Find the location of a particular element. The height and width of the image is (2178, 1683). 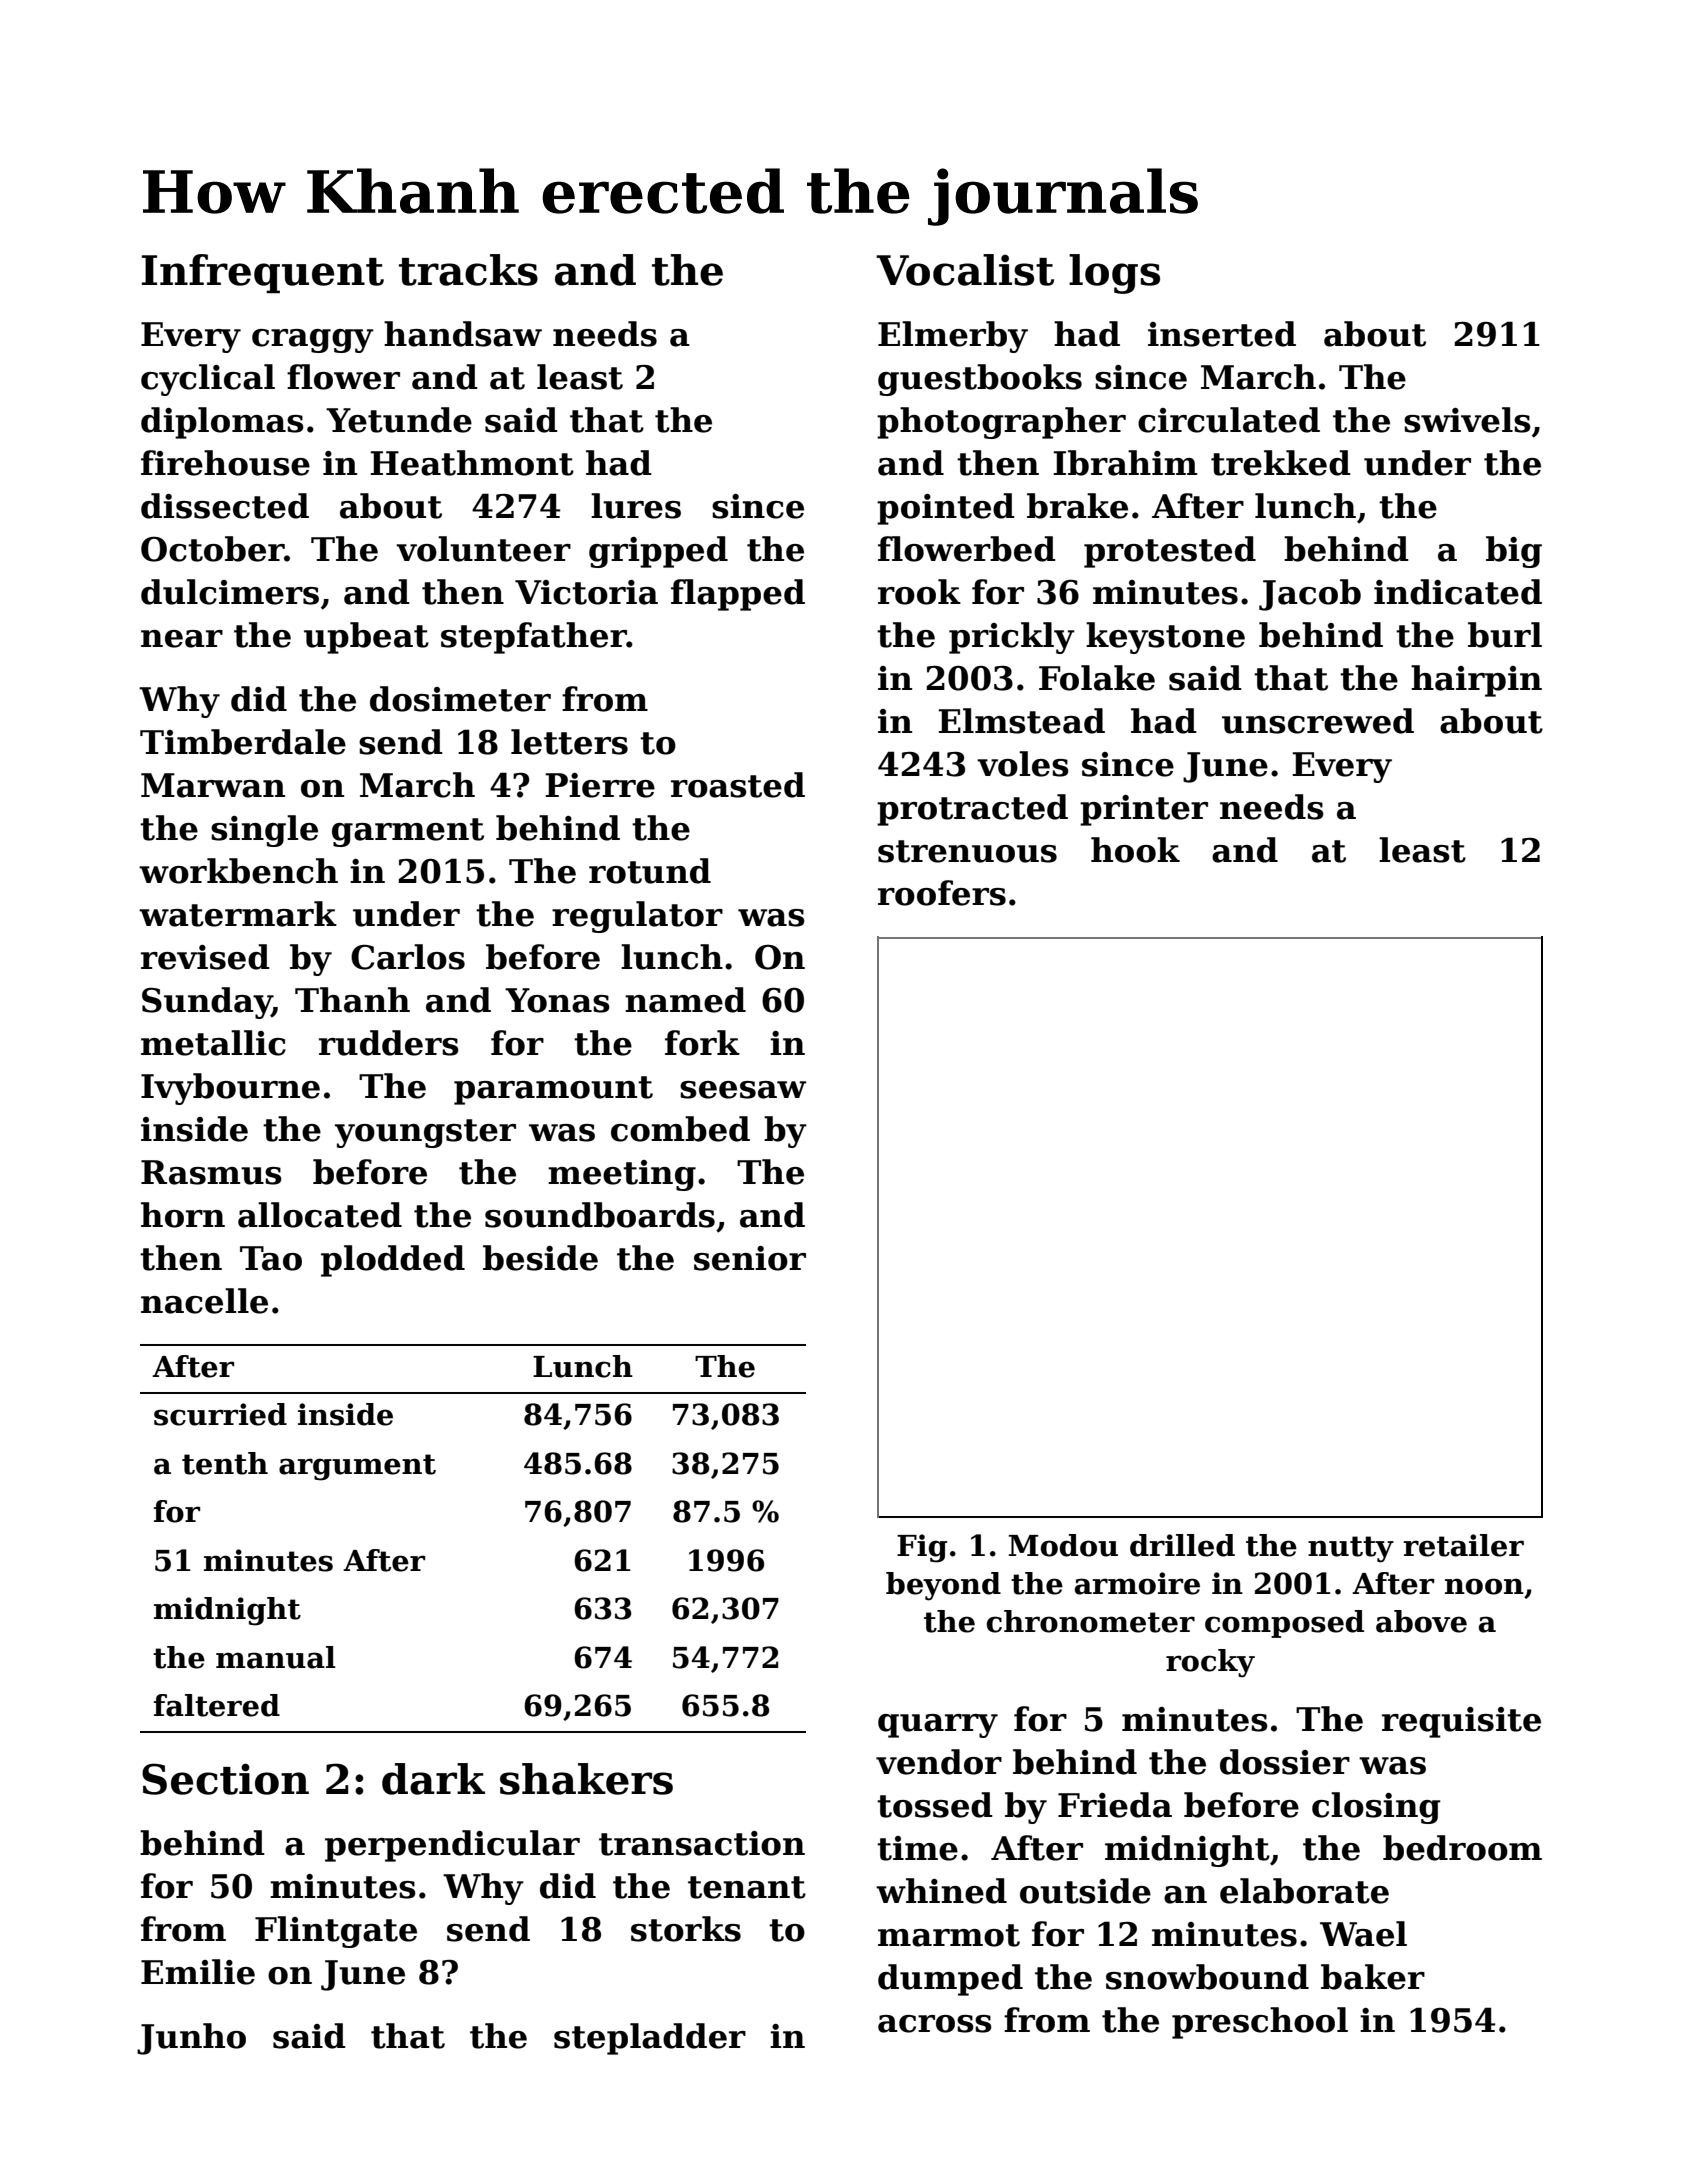

dark is located at coordinates (433, 1779).
